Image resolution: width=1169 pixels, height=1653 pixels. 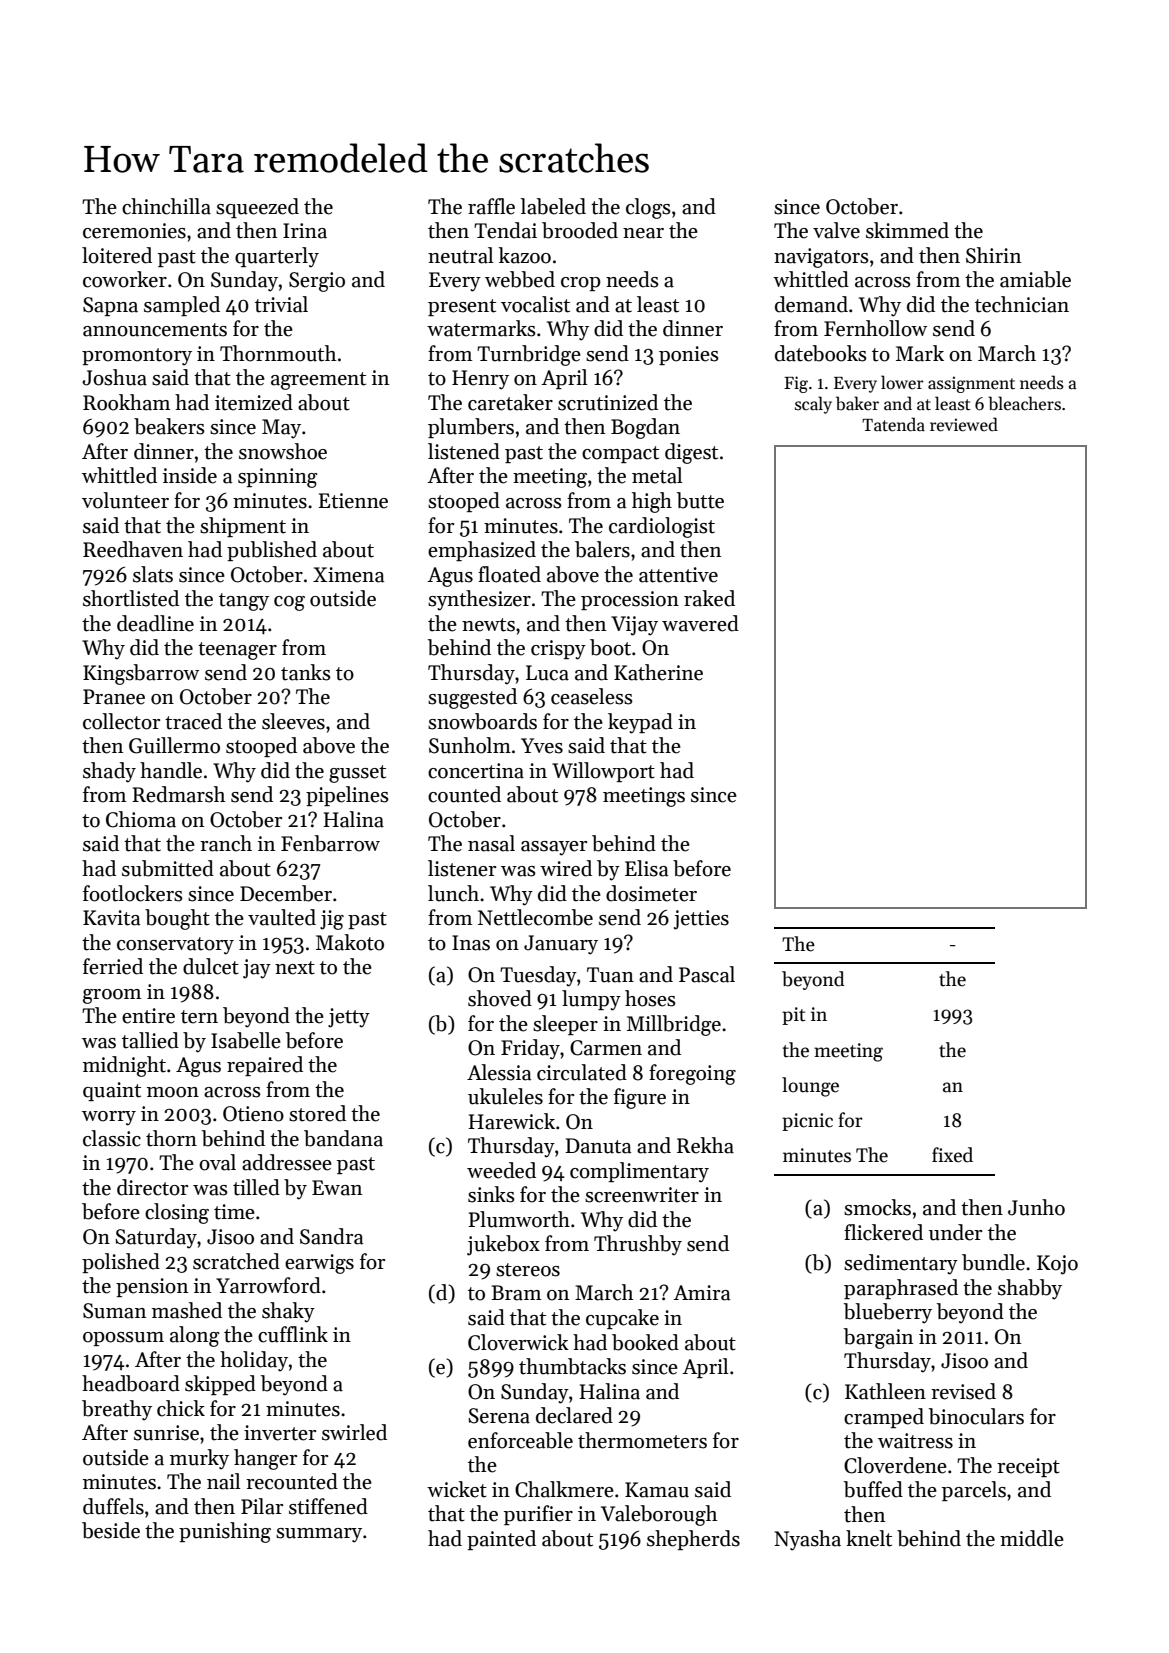 What do you see at coordinates (993, 1262) in the document?
I see `bundle` at bounding box center [993, 1262].
